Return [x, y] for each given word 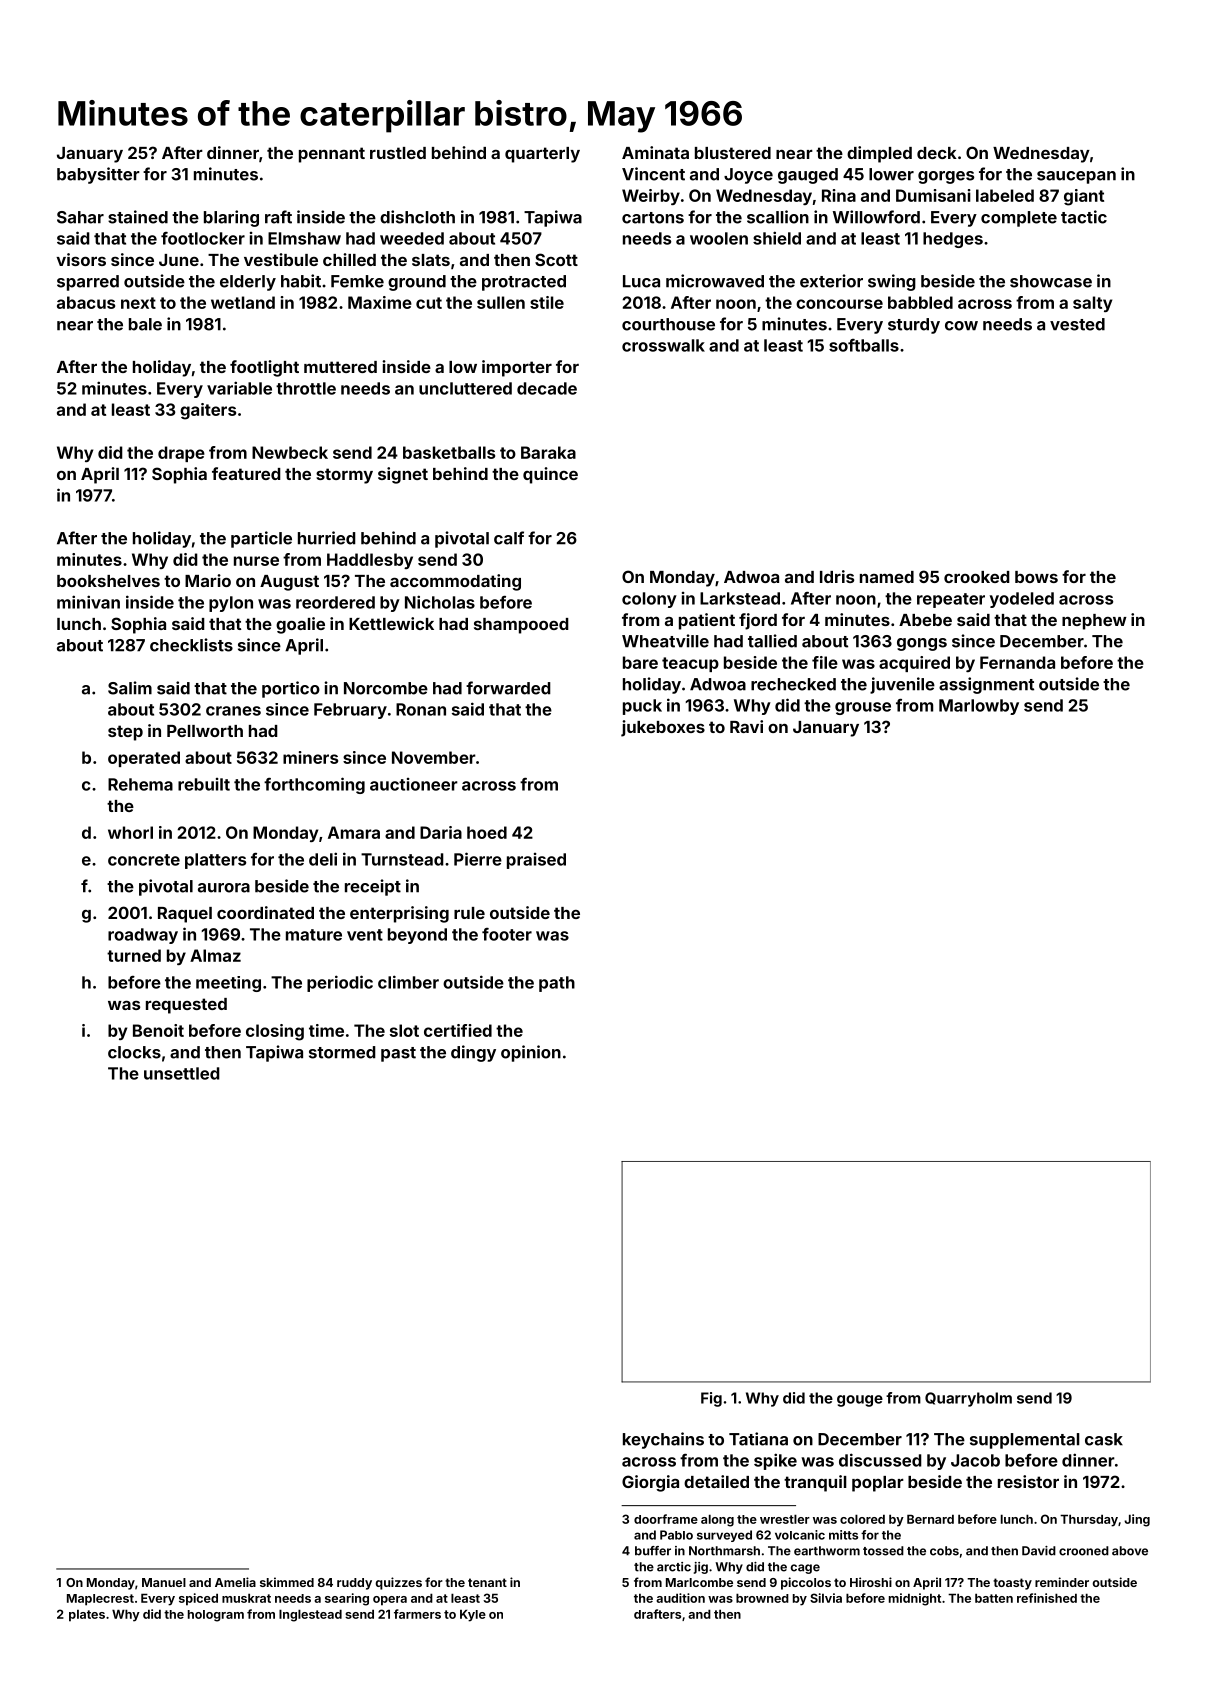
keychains [663, 1440]
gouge [860, 1401]
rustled [398, 153]
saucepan [1076, 177]
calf [509, 538]
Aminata [655, 152]
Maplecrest [100, 1600]
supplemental [1025, 1441]
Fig [711, 1399]
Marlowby [979, 707]
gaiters [208, 411]
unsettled [182, 1073]
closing [275, 1032]
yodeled [1022, 600]
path [557, 984]
